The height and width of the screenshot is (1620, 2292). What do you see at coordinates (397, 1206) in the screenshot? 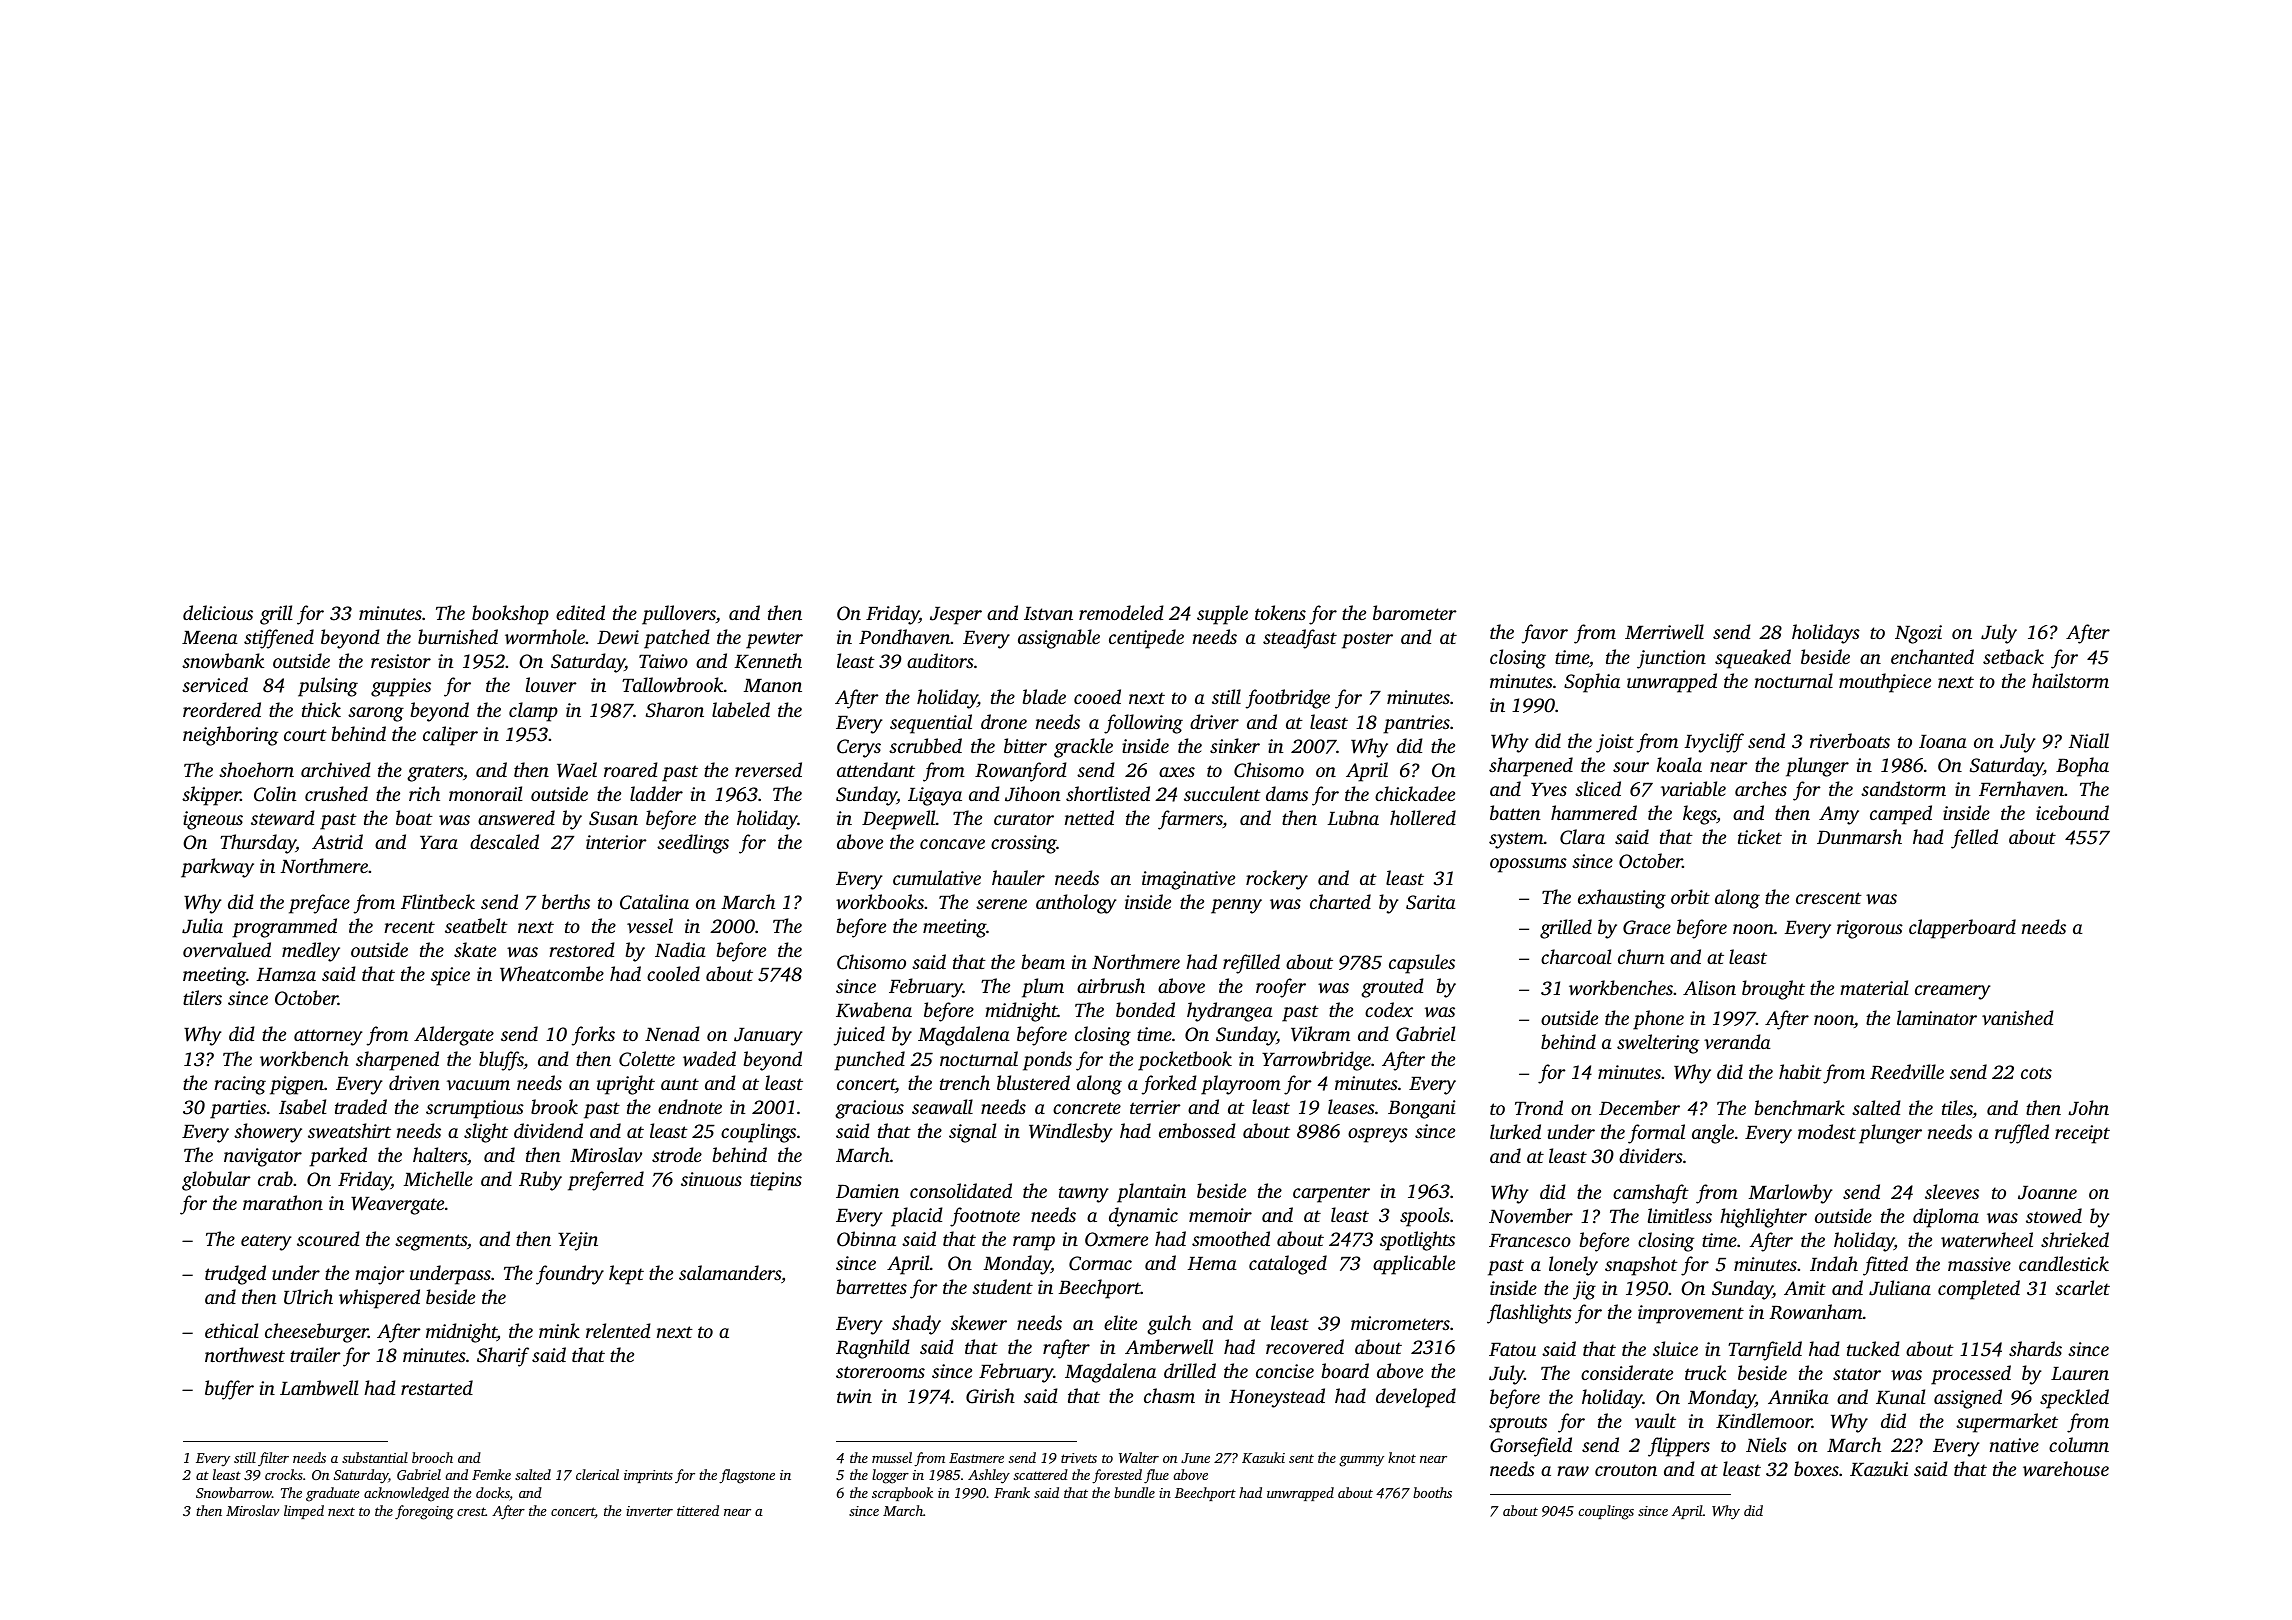
I see `Weavergate` at bounding box center [397, 1206].
